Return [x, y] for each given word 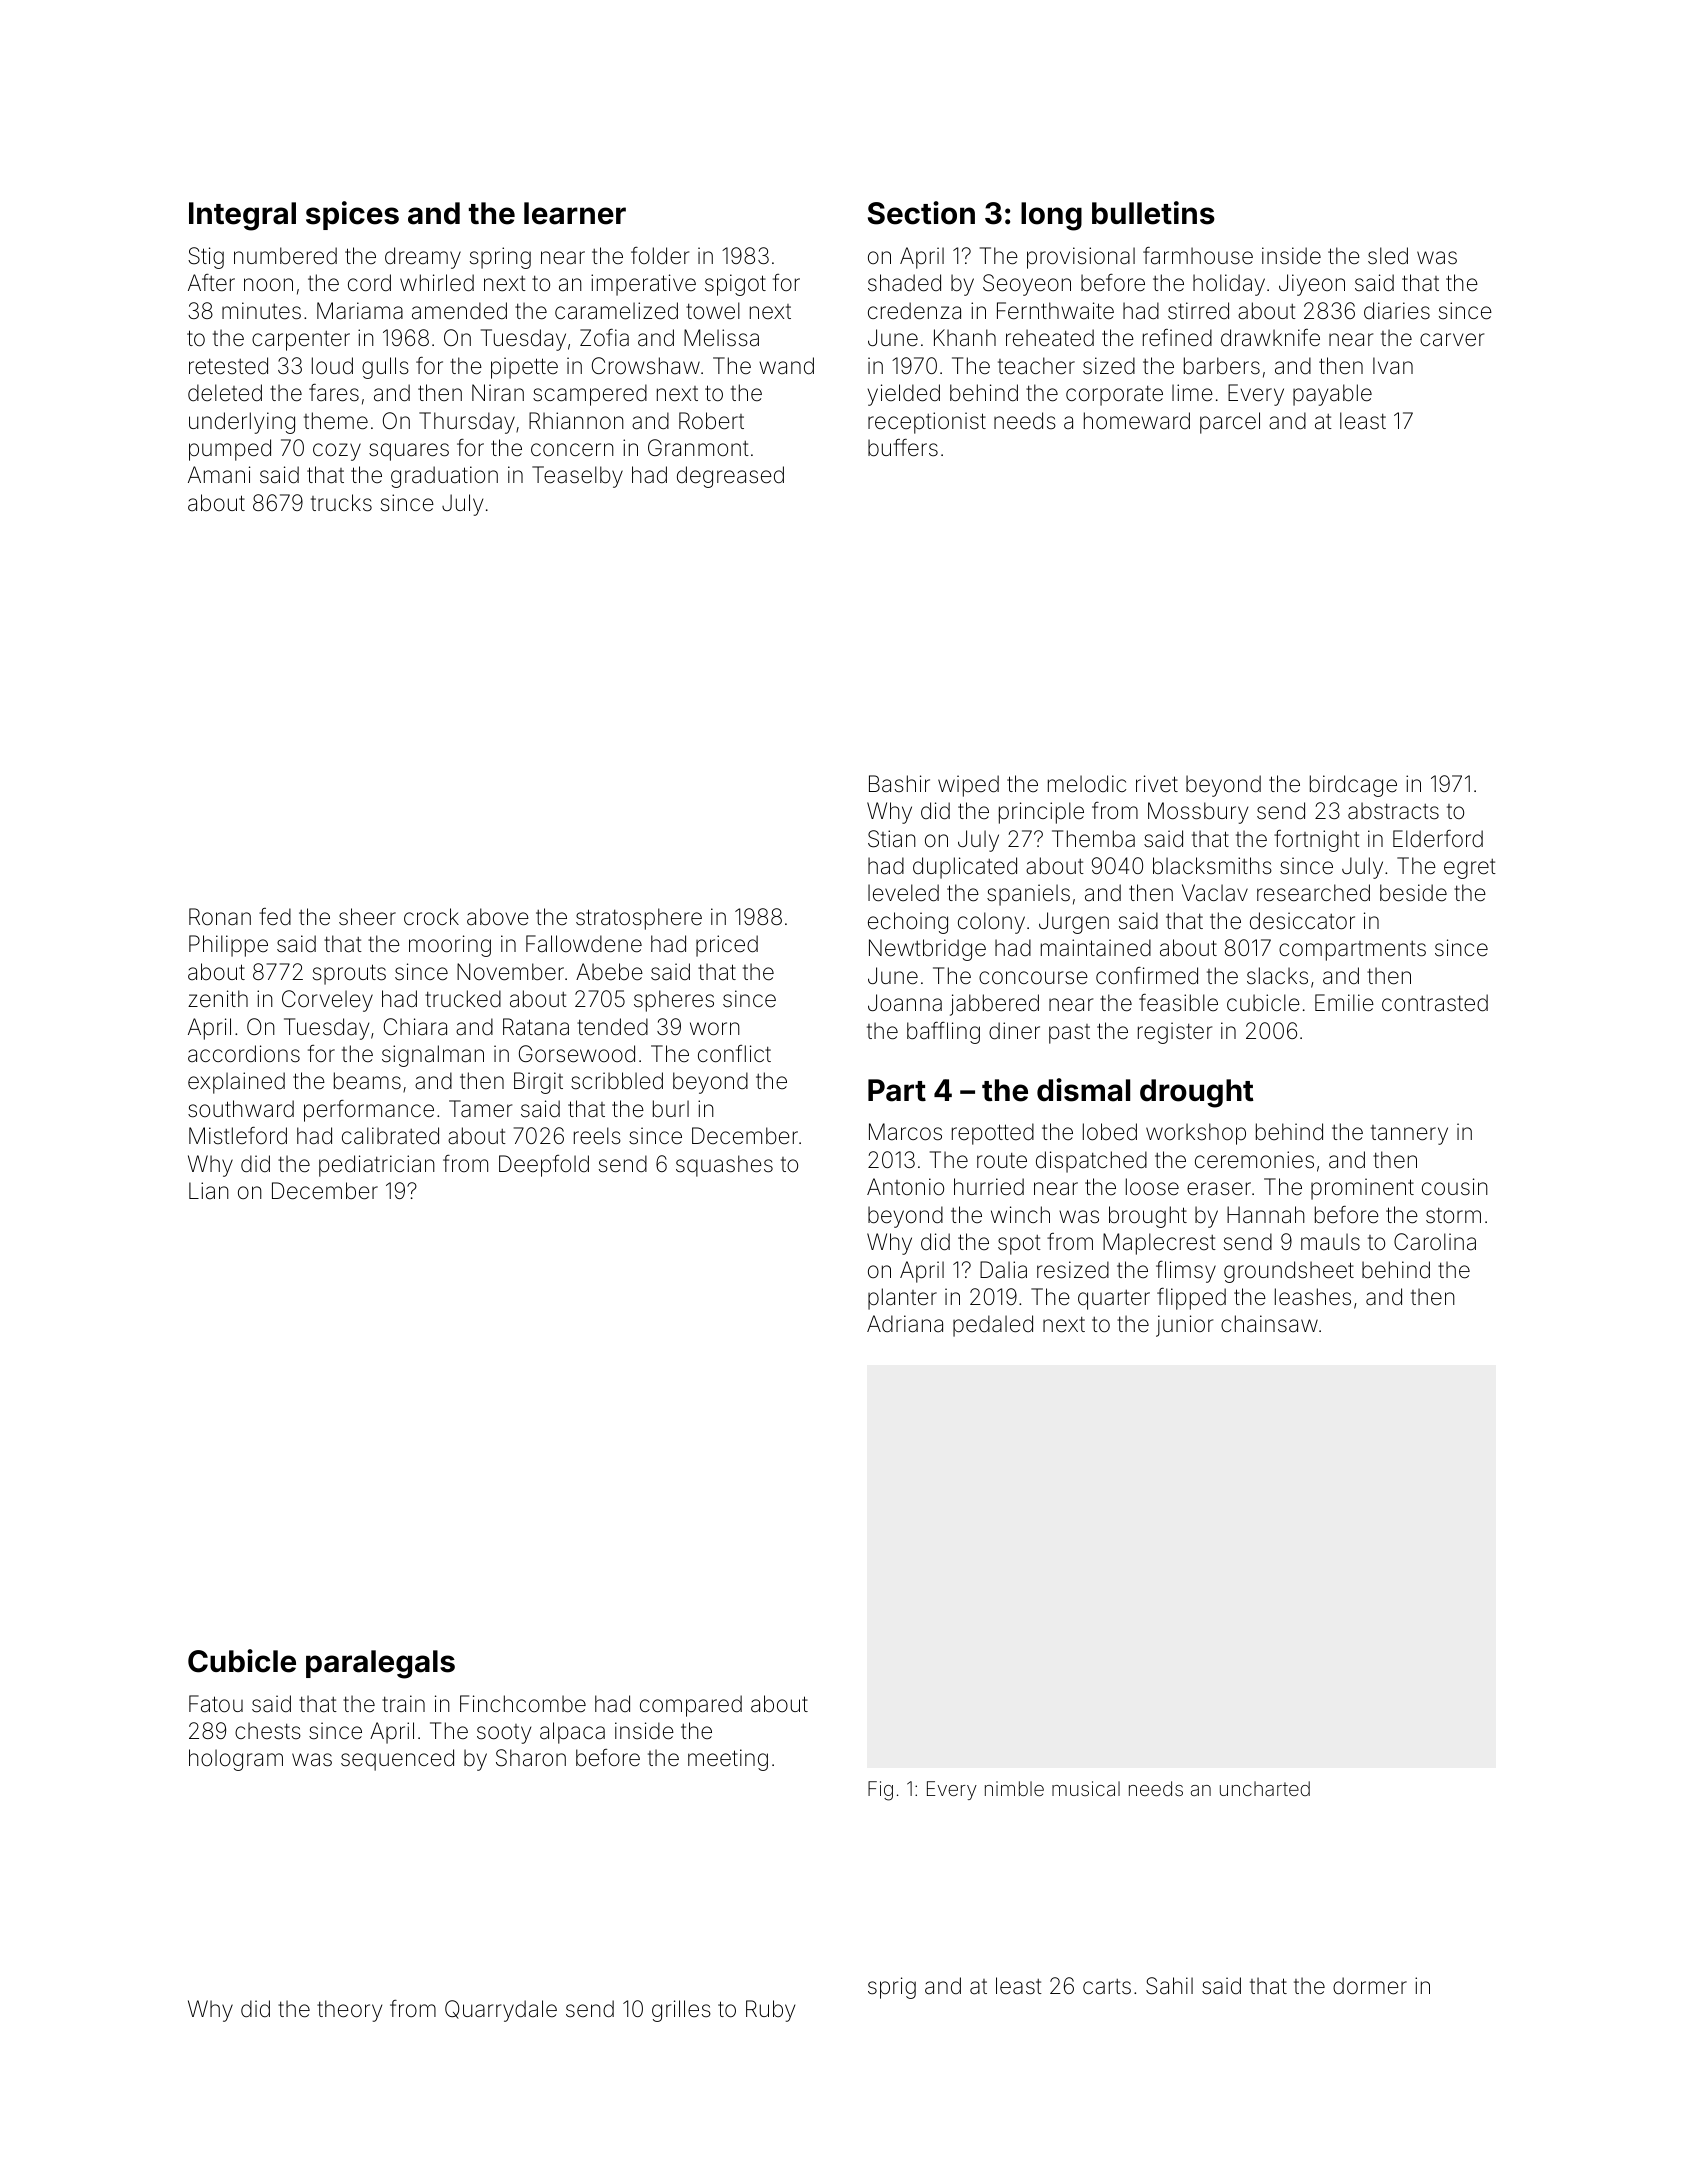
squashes [724, 1166]
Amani [219, 475]
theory [349, 2011]
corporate [1114, 395]
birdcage [1353, 786]
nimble [1014, 1788]
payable [1332, 395]
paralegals [380, 1664]
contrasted [1435, 1003]
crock [431, 916]
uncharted [1265, 1788]
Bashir [899, 784]
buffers [903, 448]
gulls [385, 368]
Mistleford [238, 1136]
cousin [1455, 1187]
